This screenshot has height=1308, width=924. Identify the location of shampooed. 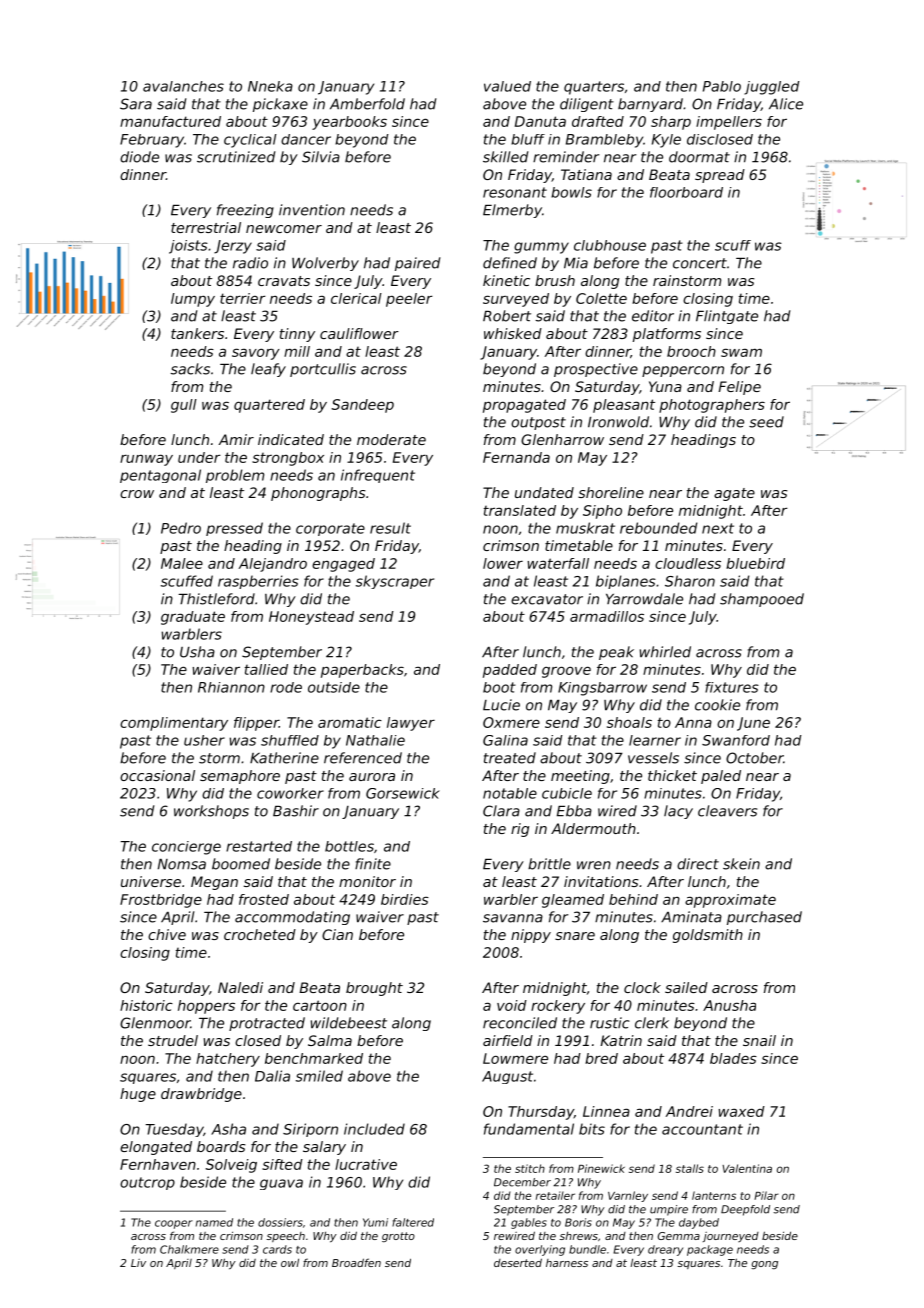
(762, 600).
